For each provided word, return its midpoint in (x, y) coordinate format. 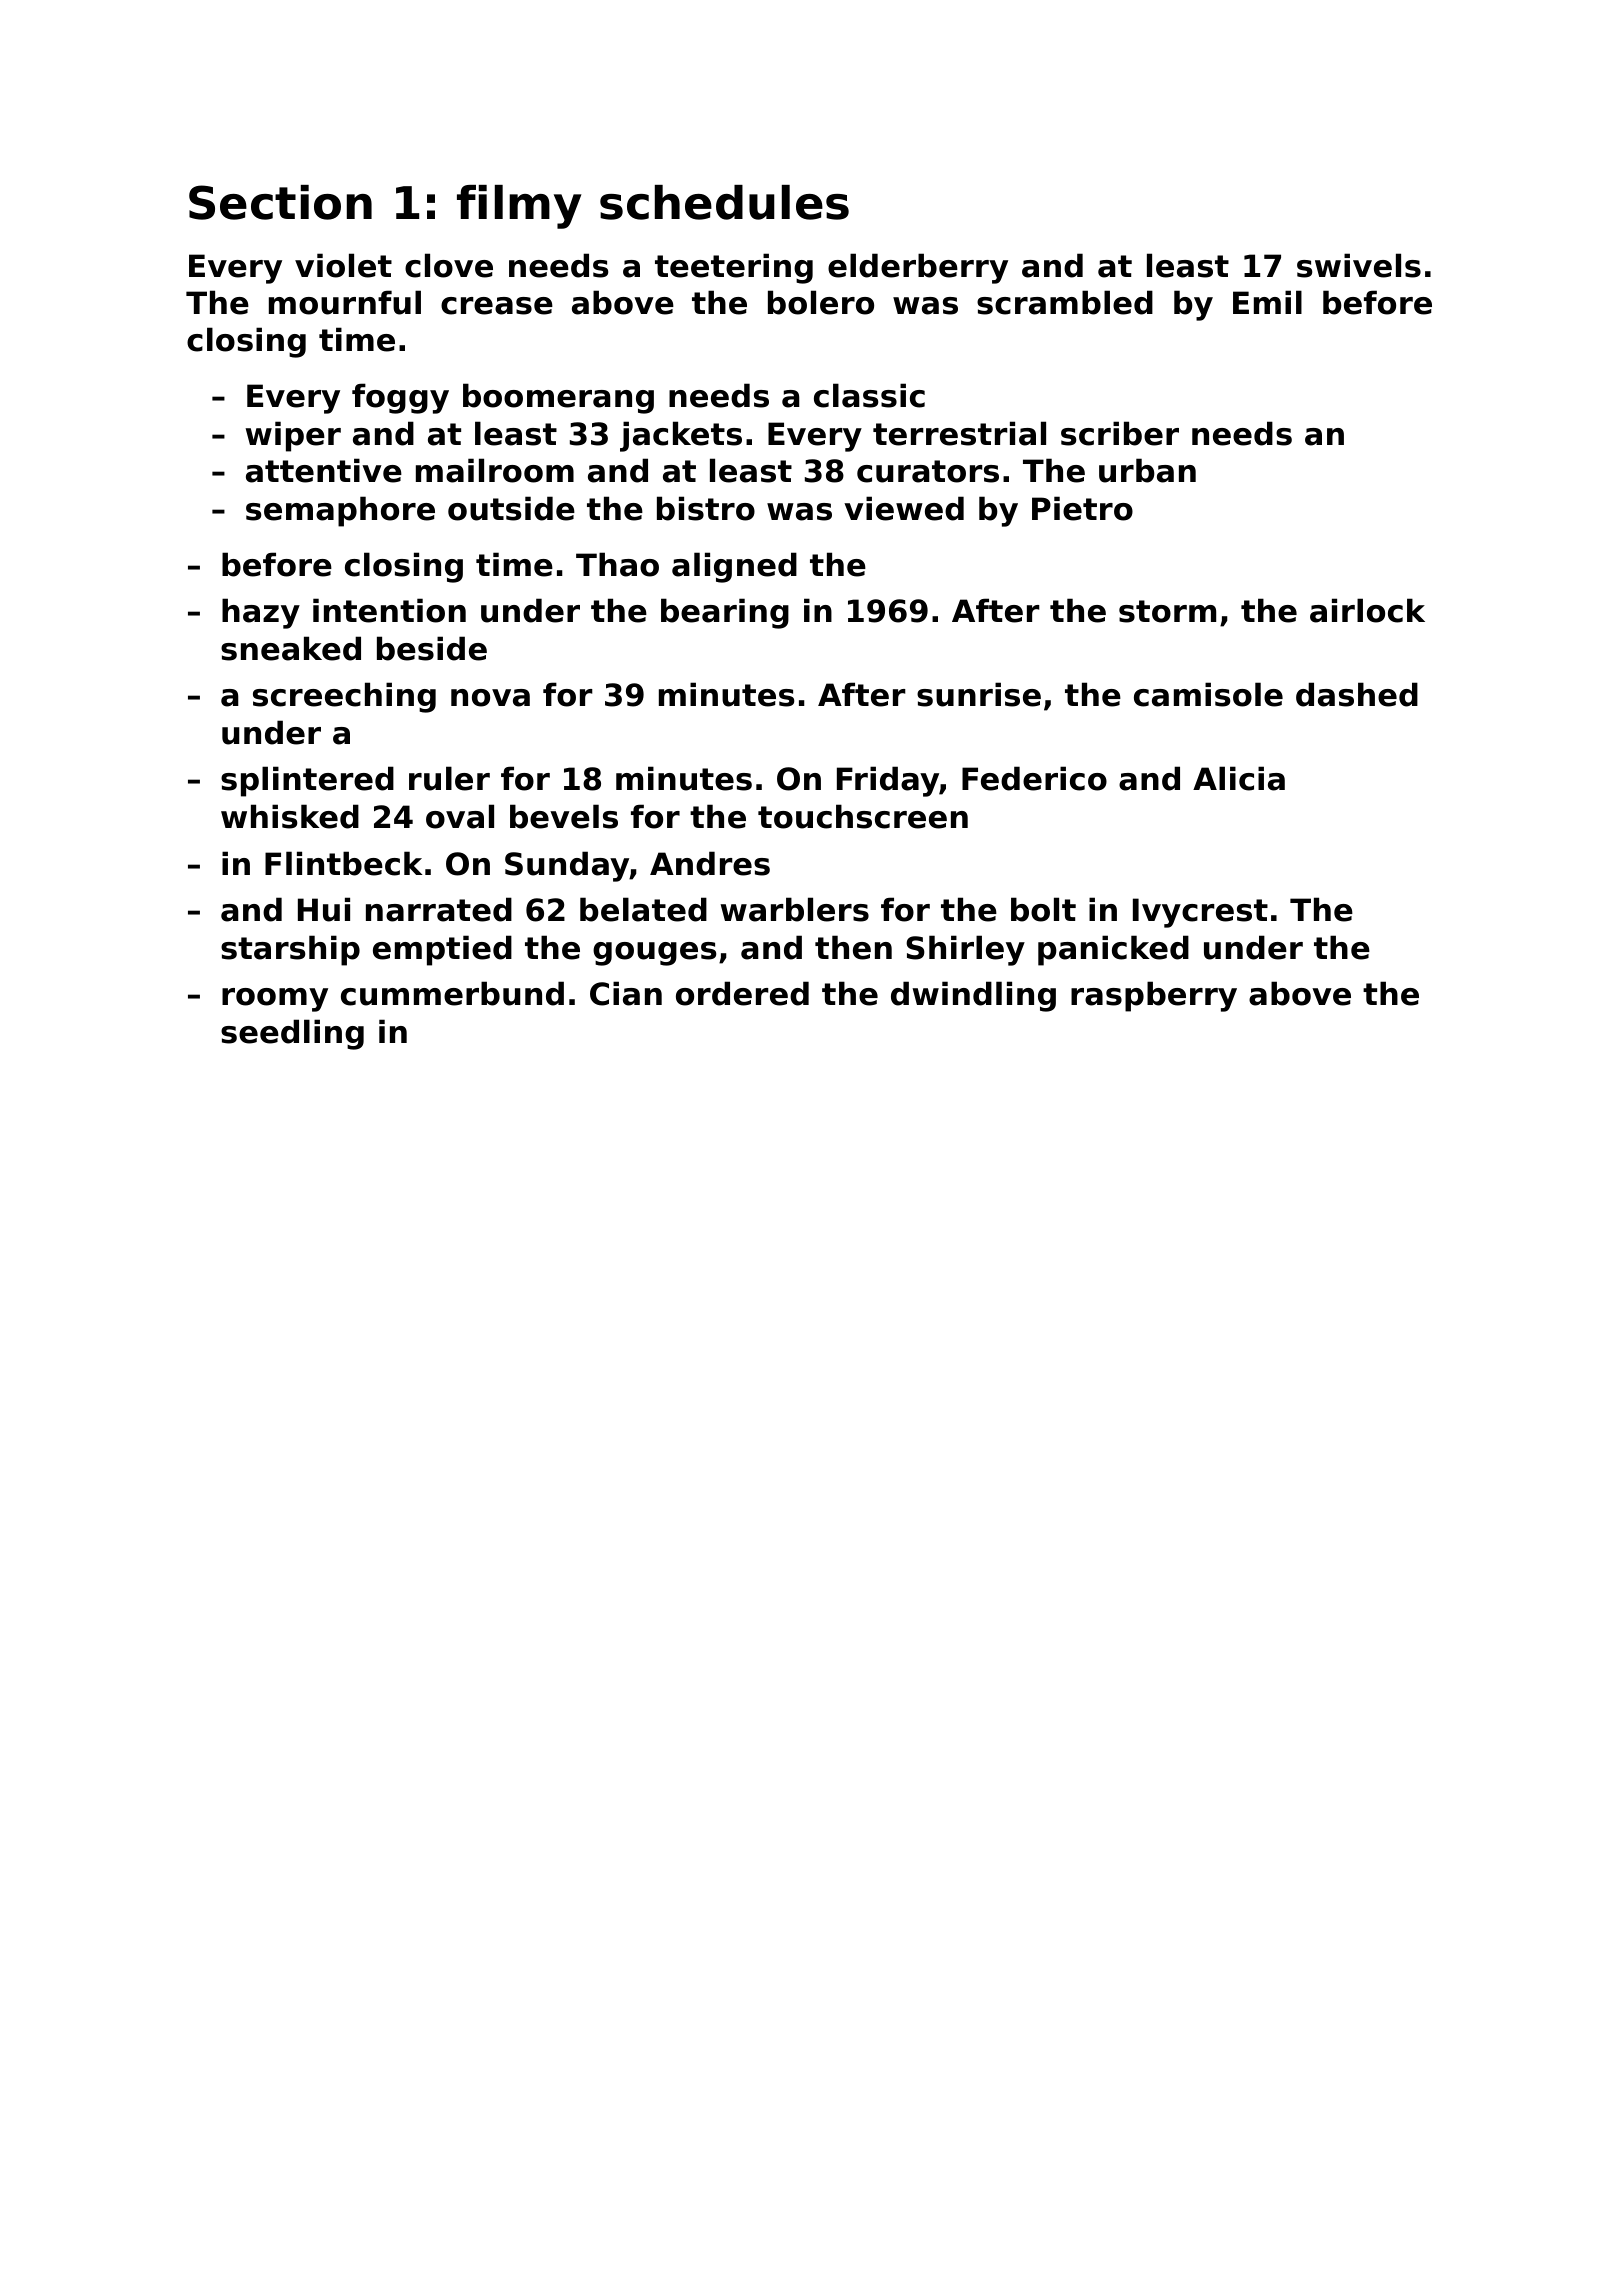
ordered (742, 993)
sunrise (979, 694)
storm (1167, 611)
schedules (724, 202)
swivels (1359, 265)
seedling (292, 1034)
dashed (1357, 694)
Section (280, 202)
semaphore (340, 511)
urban (1147, 470)
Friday (888, 781)
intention (389, 610)
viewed (904, 508)
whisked (290, 816)
